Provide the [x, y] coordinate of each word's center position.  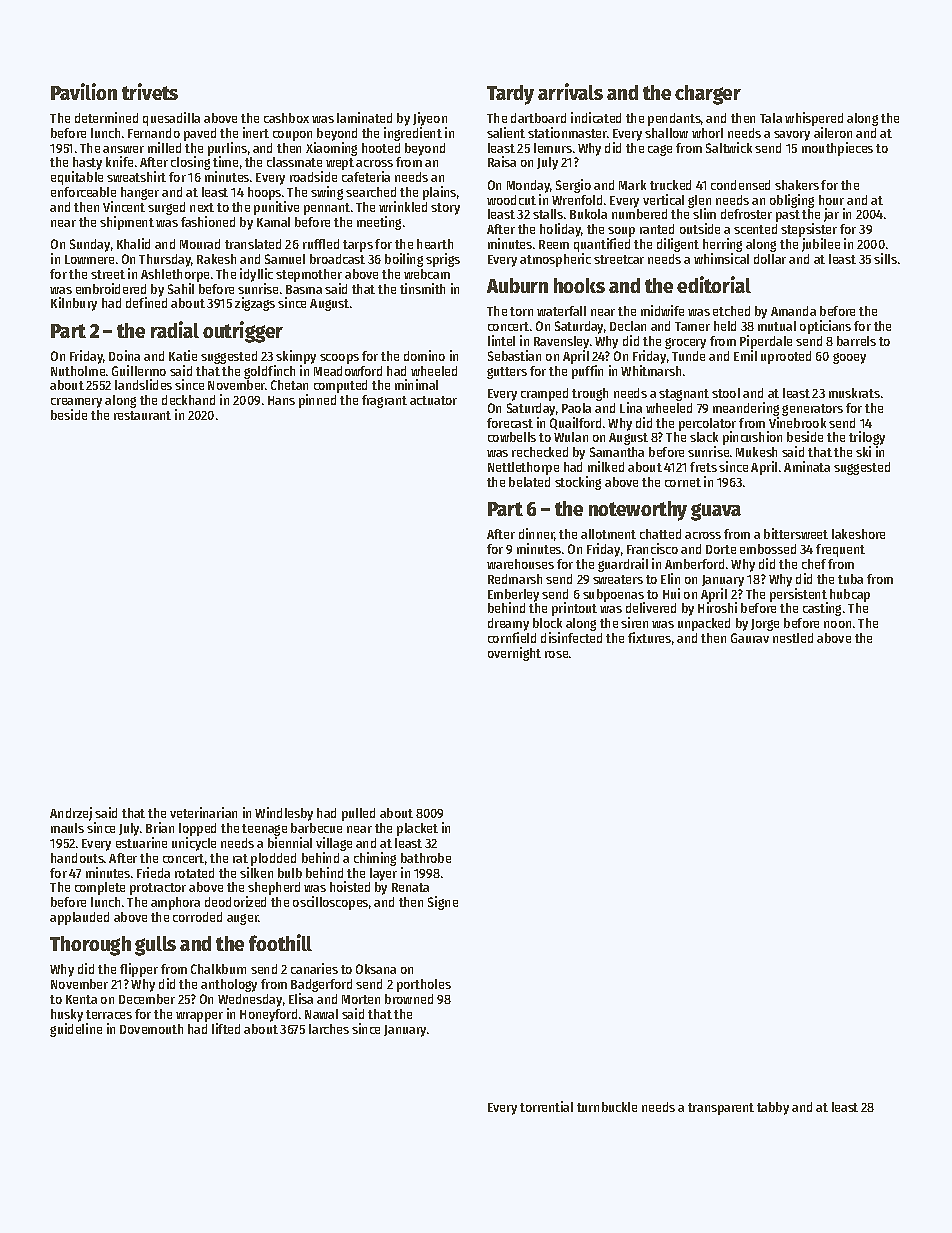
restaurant [142, 415]
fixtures [649, 637]
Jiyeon [430, 119]
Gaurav [750, 638]
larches [329, 1029]
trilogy [867, 438]
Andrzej [71, 814]
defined [146, 303]
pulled [358, 814]
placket [417, 829]
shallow [666, 133]
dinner [537, 534]
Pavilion [84, 91]
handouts [77, 858]
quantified [602, 245]
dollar [770, 259]
